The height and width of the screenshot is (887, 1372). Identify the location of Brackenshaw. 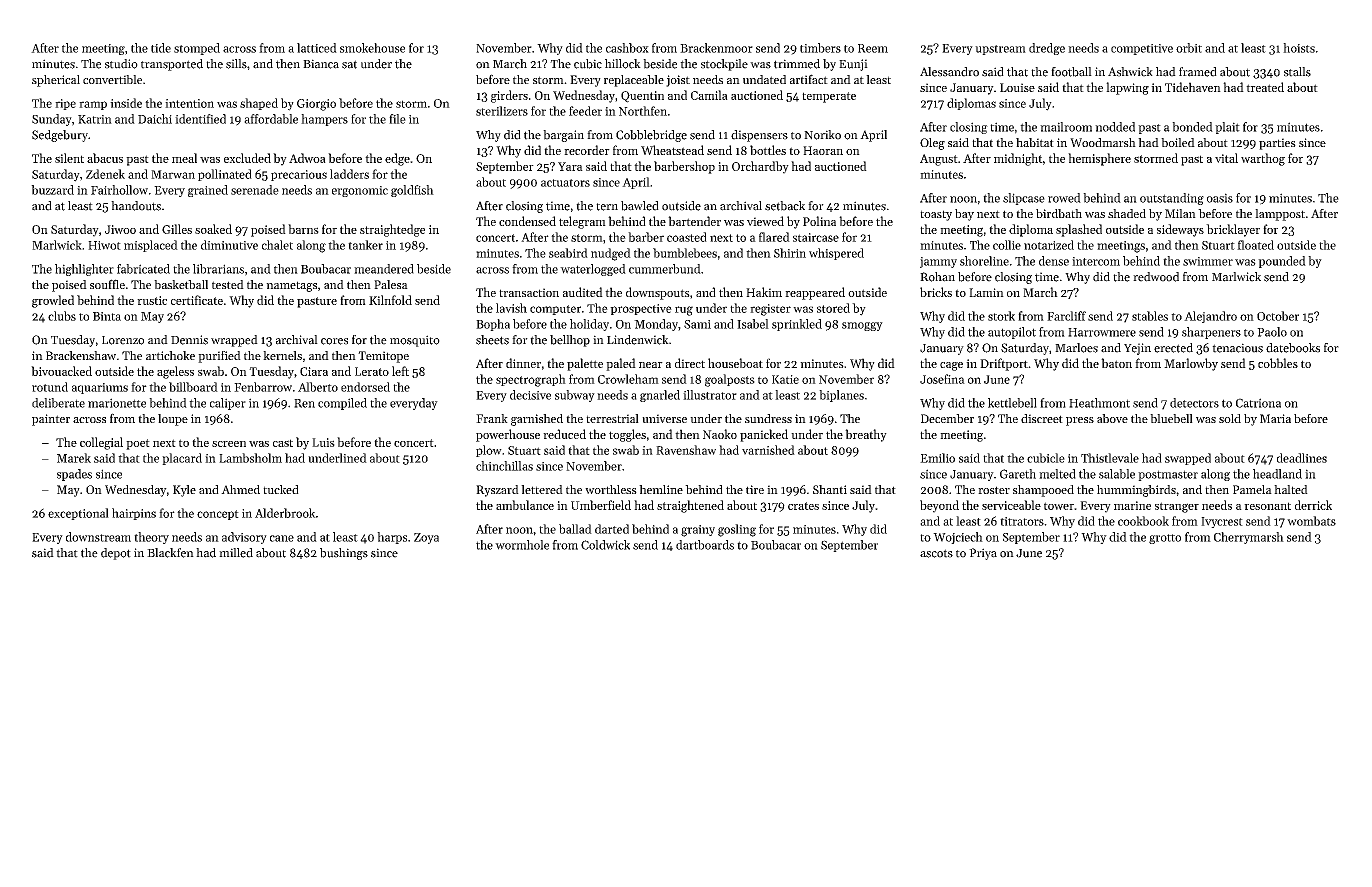
(81, 355).
